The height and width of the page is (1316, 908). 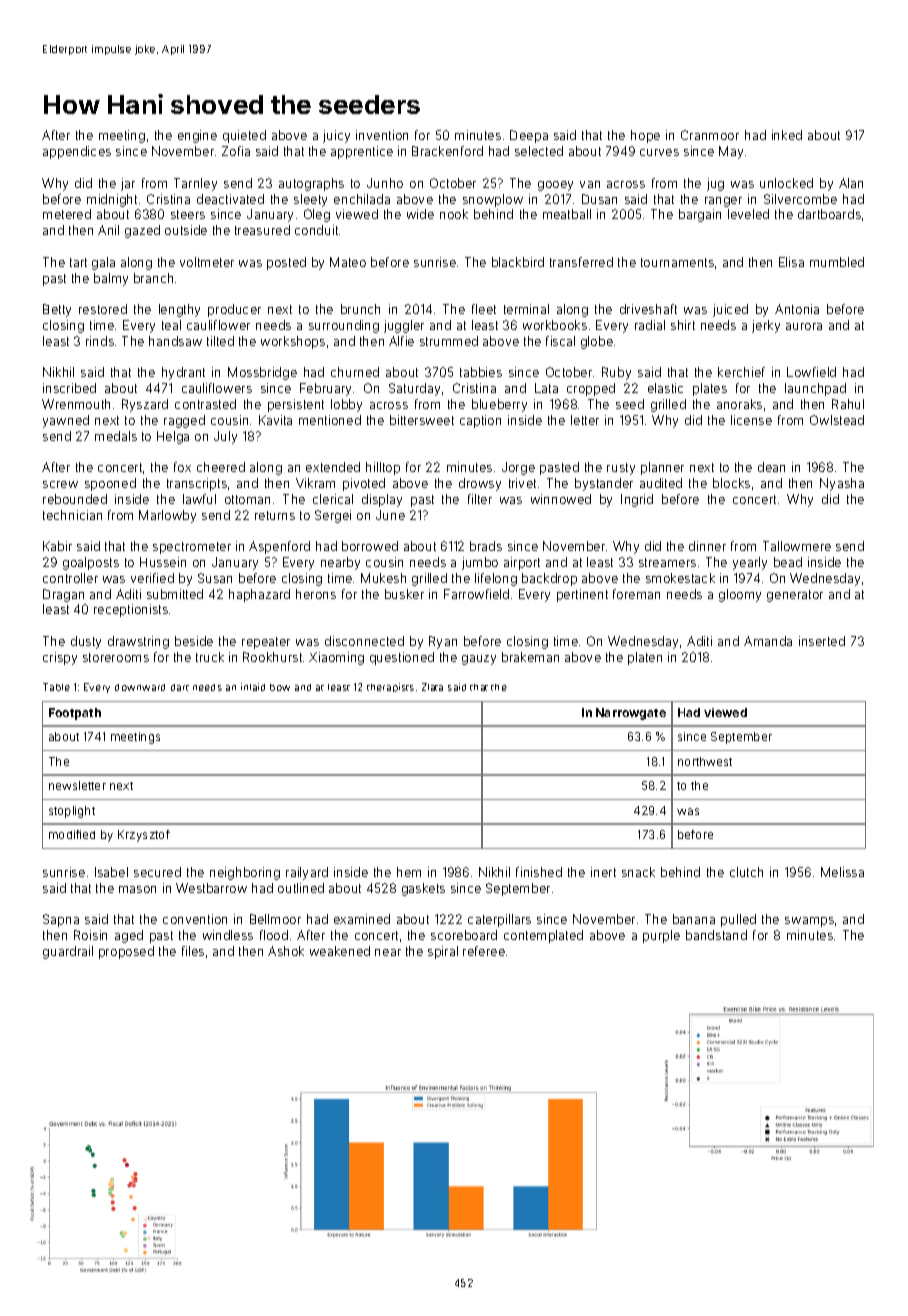 What do you see at coordinates (659, 152) in the page?
I see `curves` at bounding box center [659, 152].
